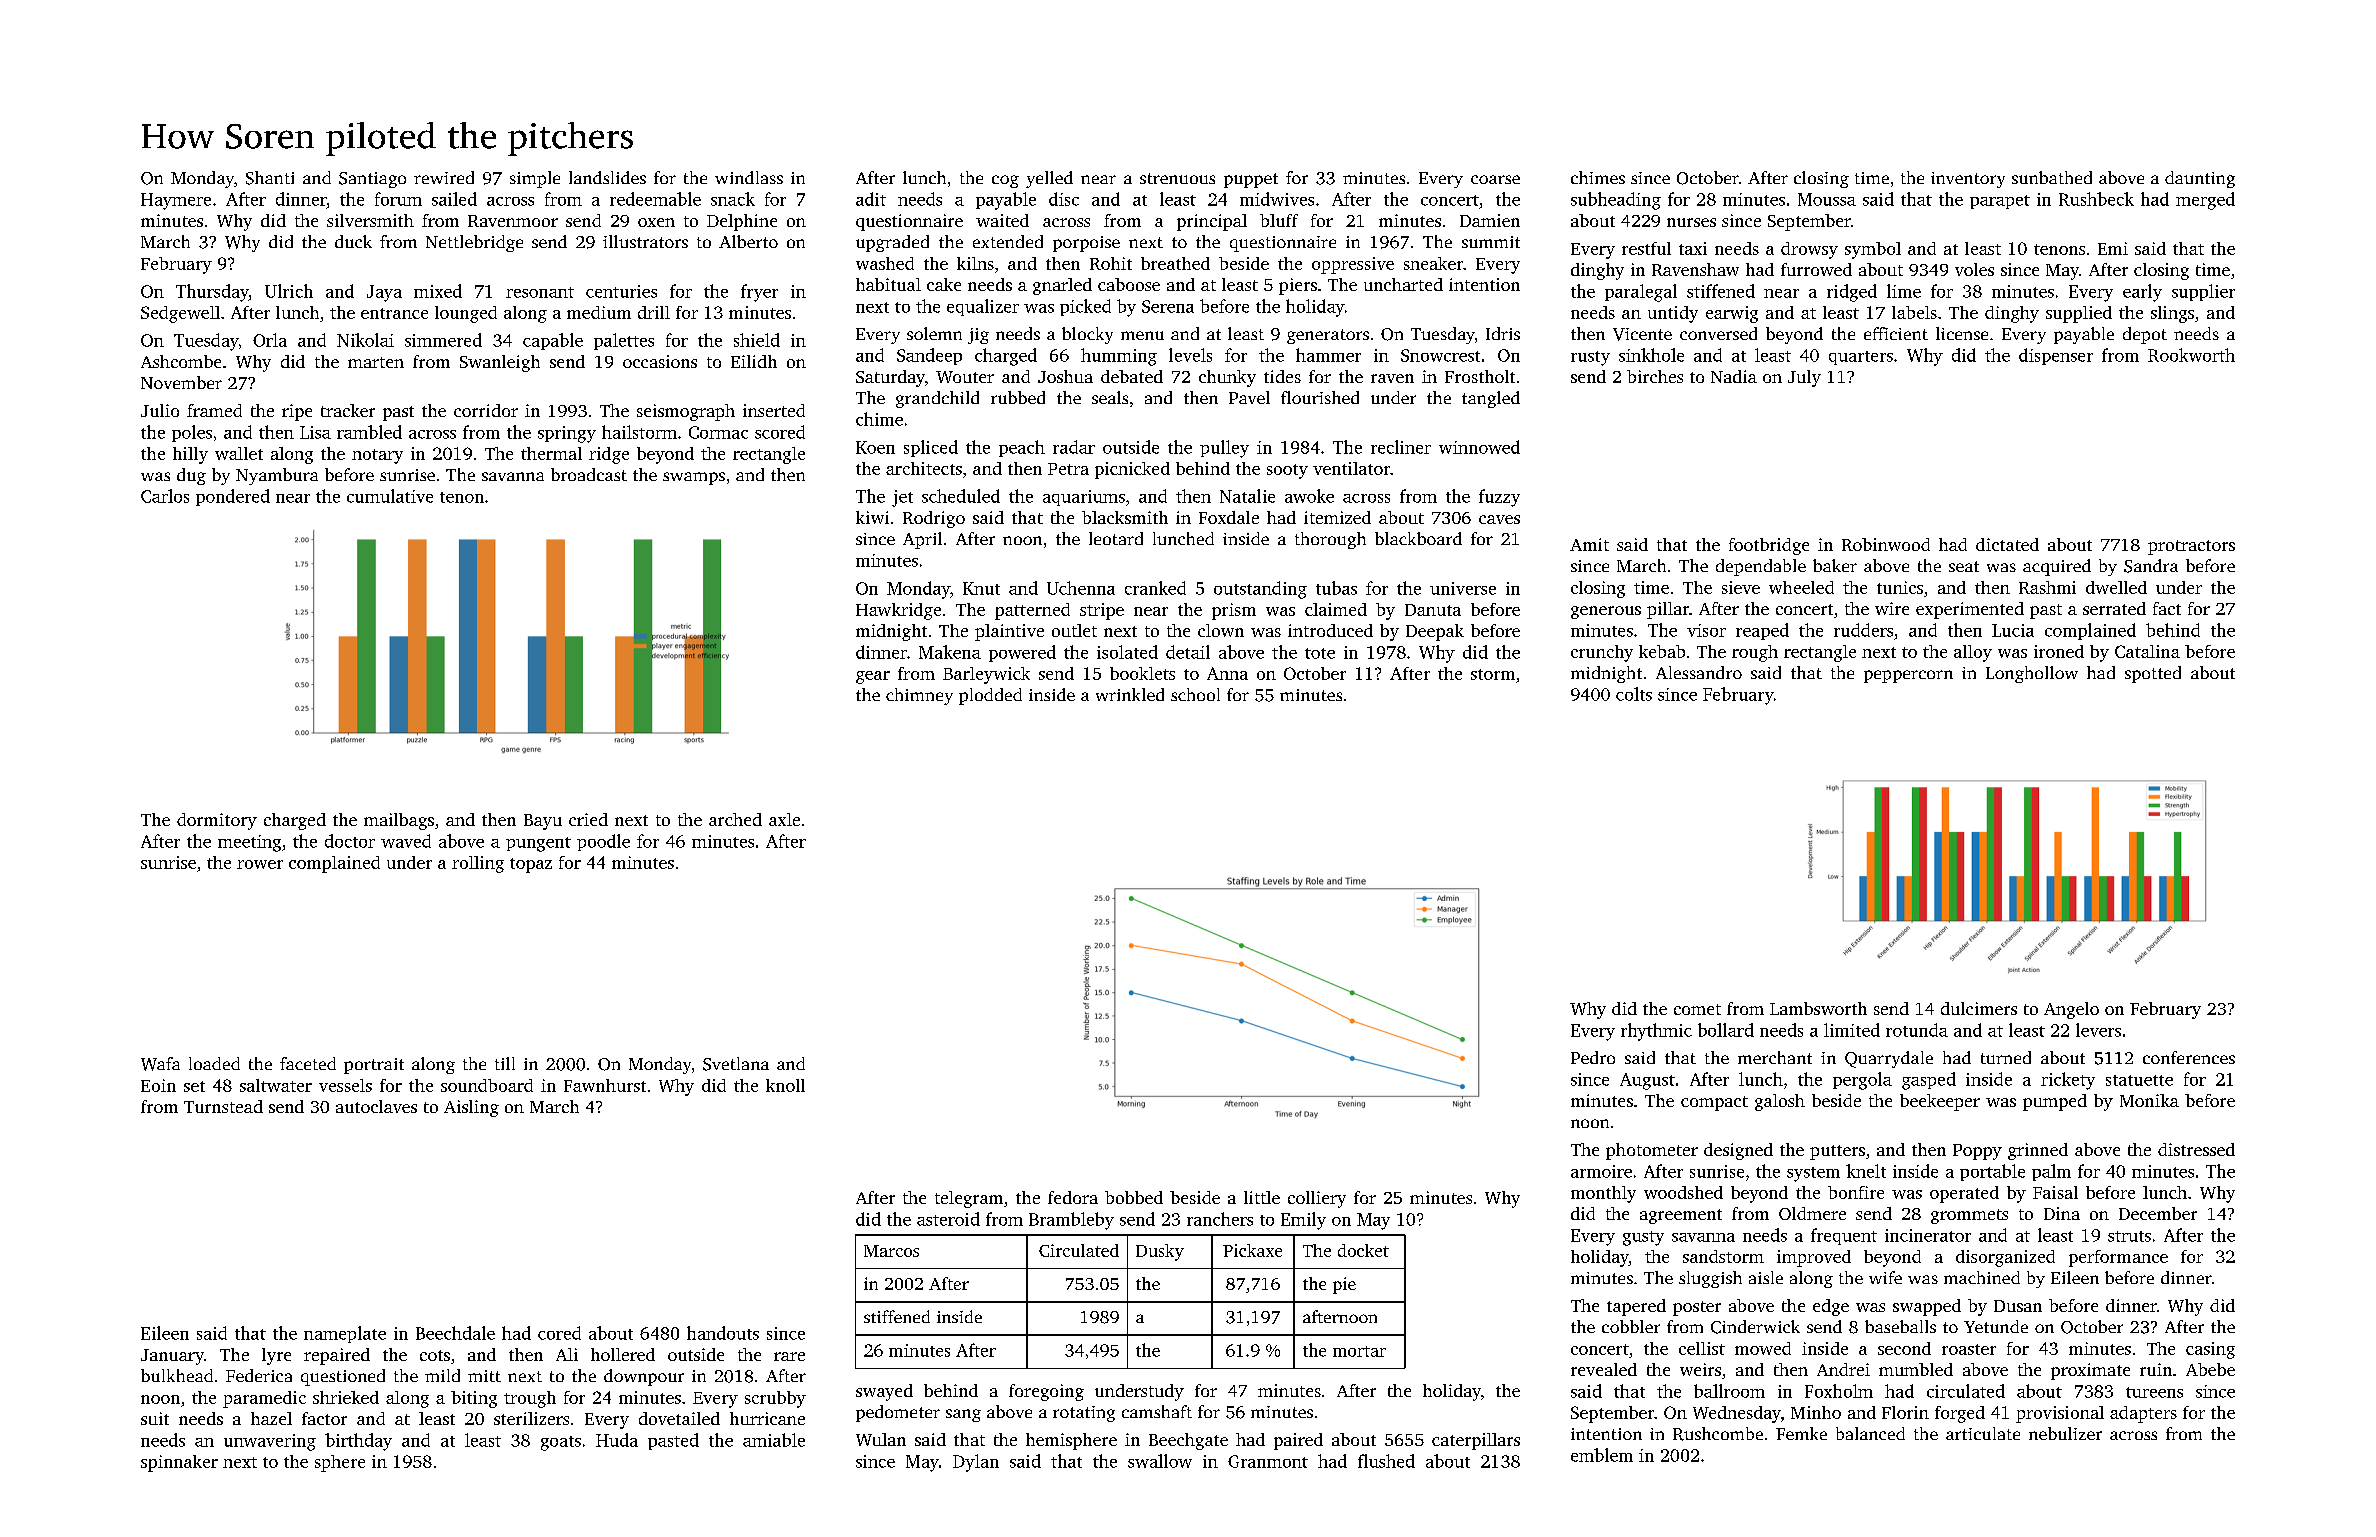 The width and height of the document is (2376, 1537). I want to click on dispenser, so click(2056, 356).
